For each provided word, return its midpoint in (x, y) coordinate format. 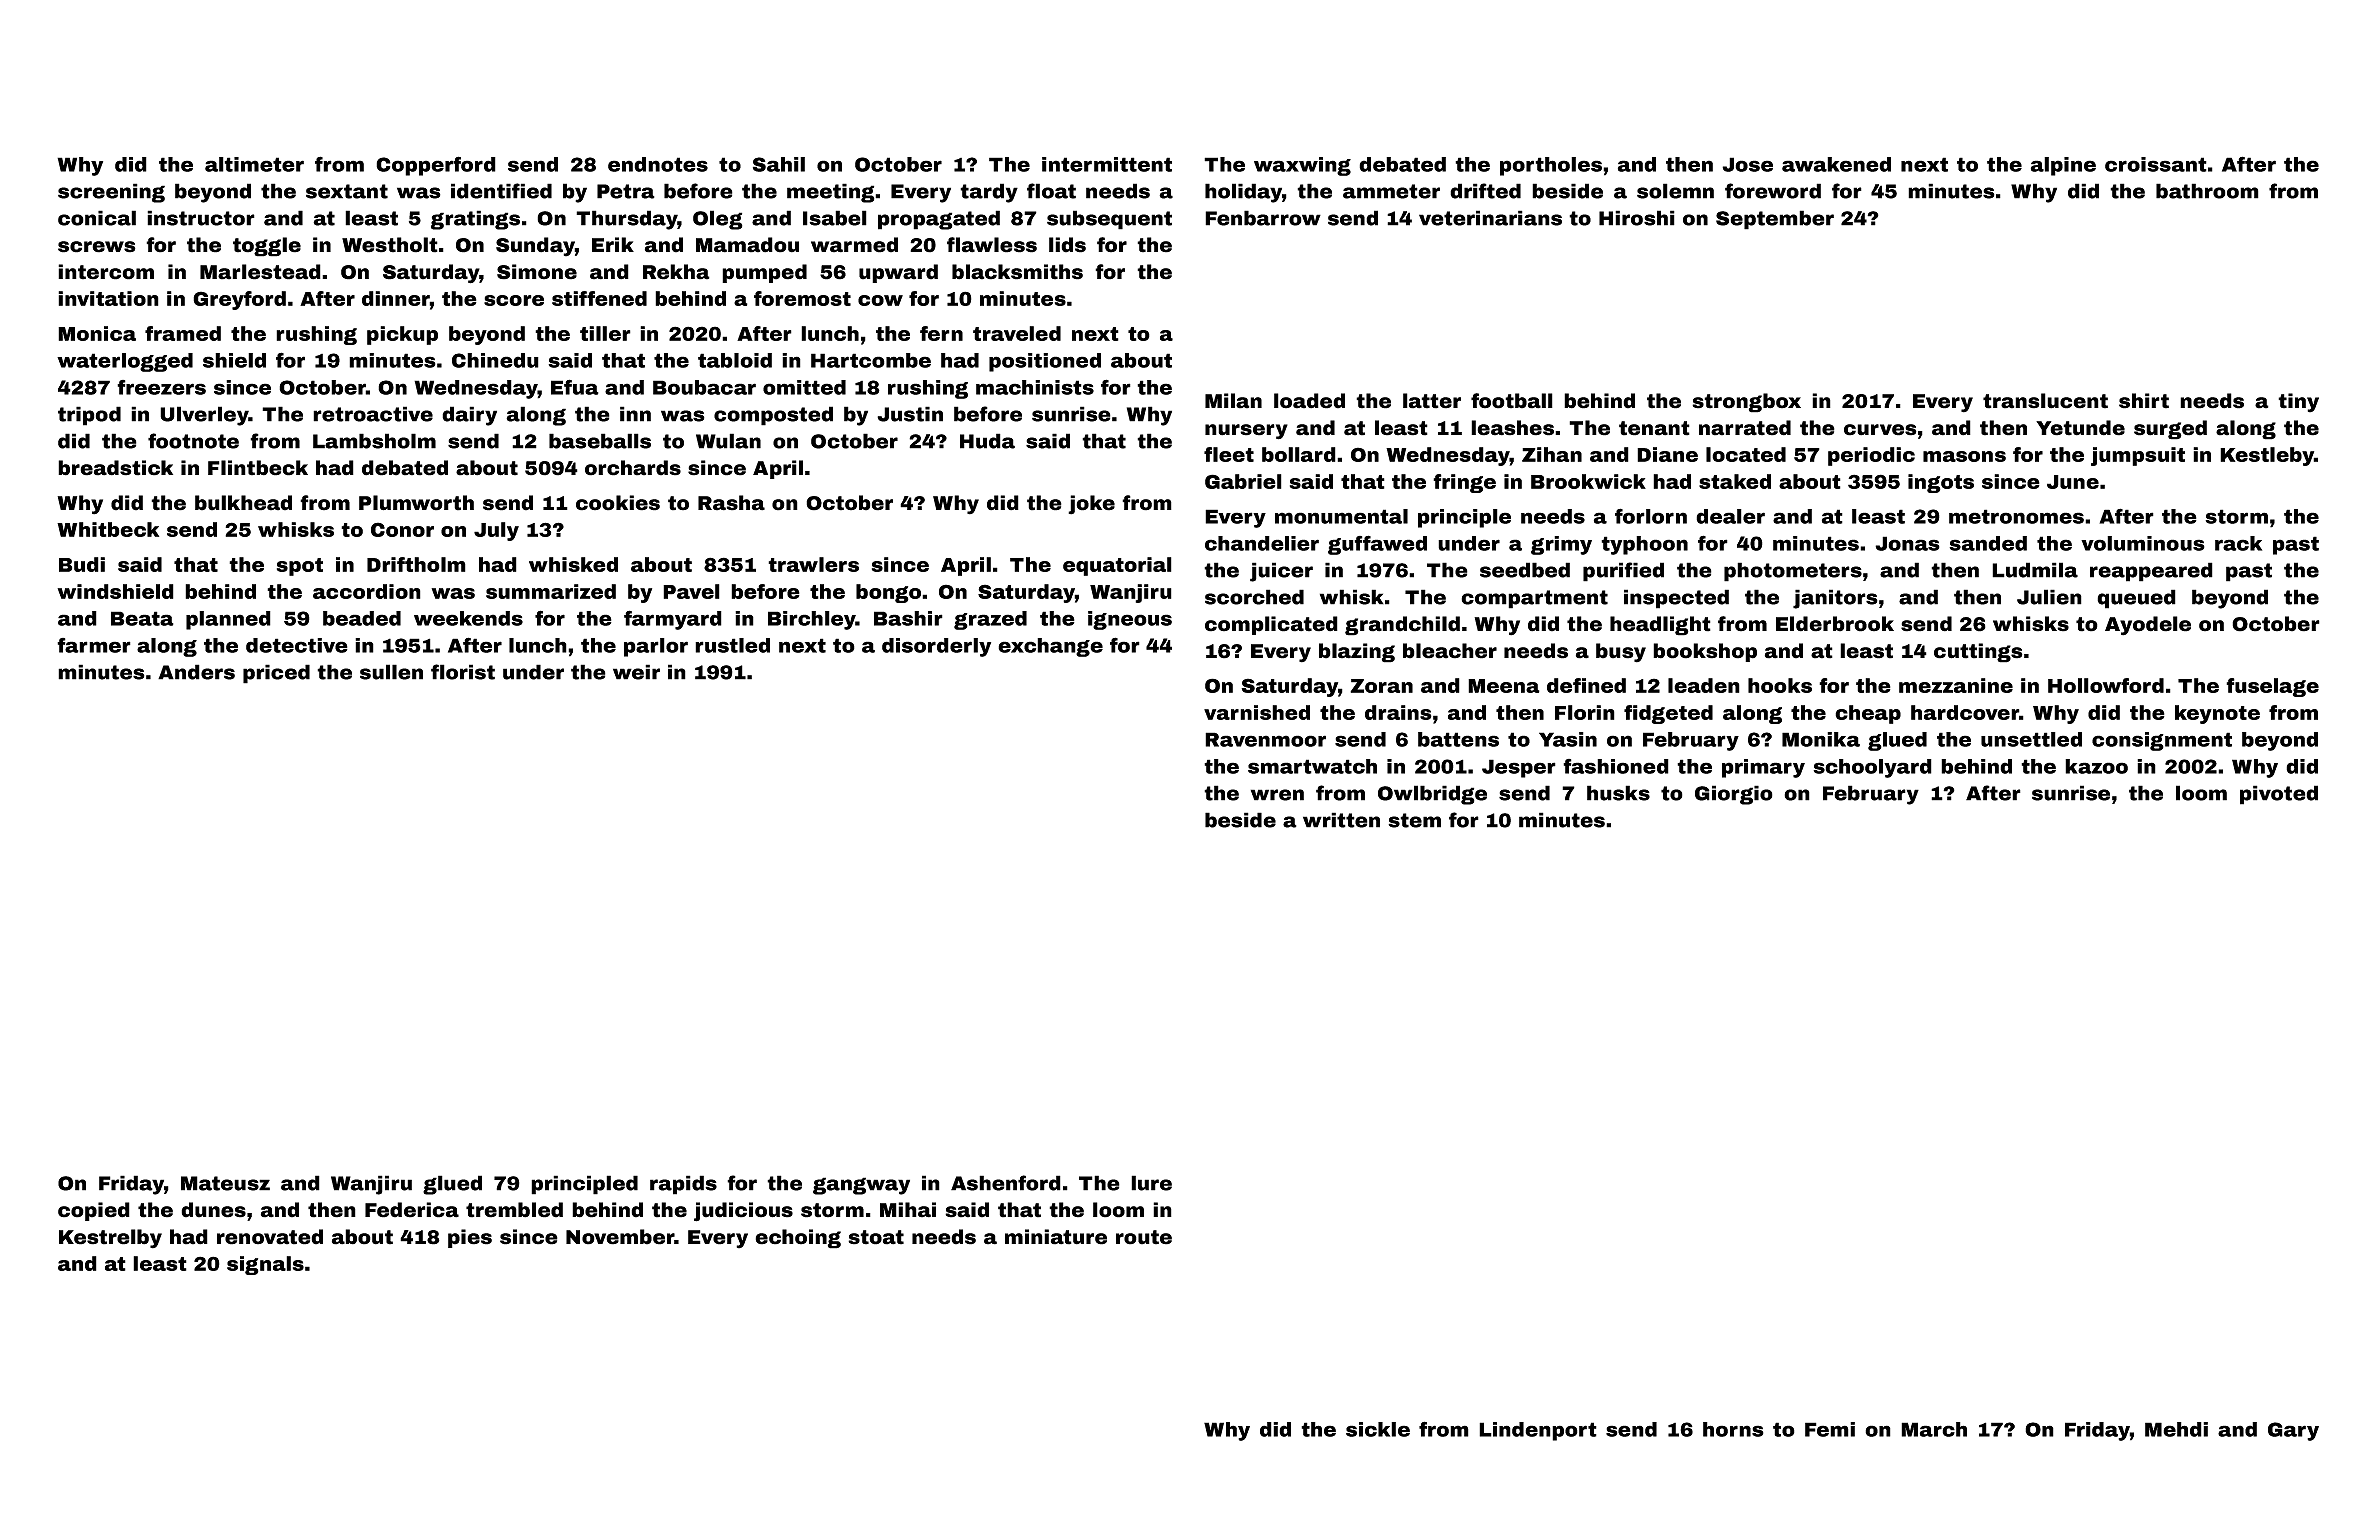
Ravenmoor (1265, 739)
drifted (1485, 191)
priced (276, 674)
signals (265, 1265)
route (1144, 1237)
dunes (213, 1210)
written (1341, 820)
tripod (89, 416)
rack (2238, 543)
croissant (2156, 164)
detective (297, 645)
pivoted (2279, 795)
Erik (613, 244)
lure (1151, 1183)
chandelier (1262, 543)
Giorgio (1734, 795)
